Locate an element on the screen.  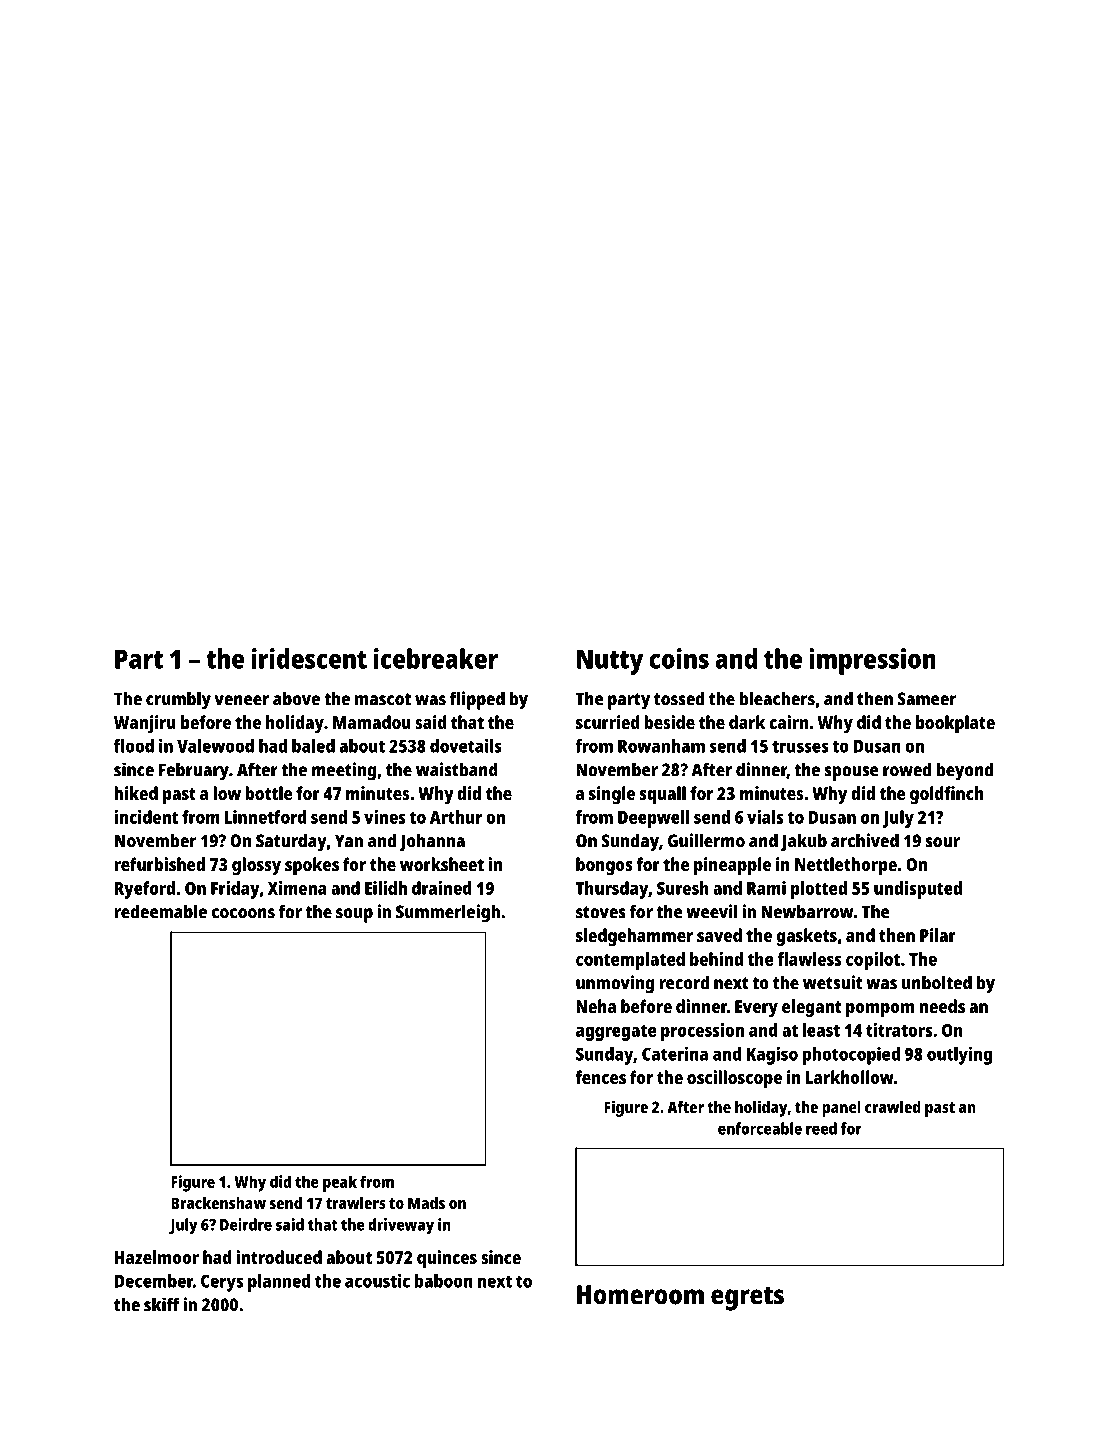
soup is located at coordinates (354, 915).
